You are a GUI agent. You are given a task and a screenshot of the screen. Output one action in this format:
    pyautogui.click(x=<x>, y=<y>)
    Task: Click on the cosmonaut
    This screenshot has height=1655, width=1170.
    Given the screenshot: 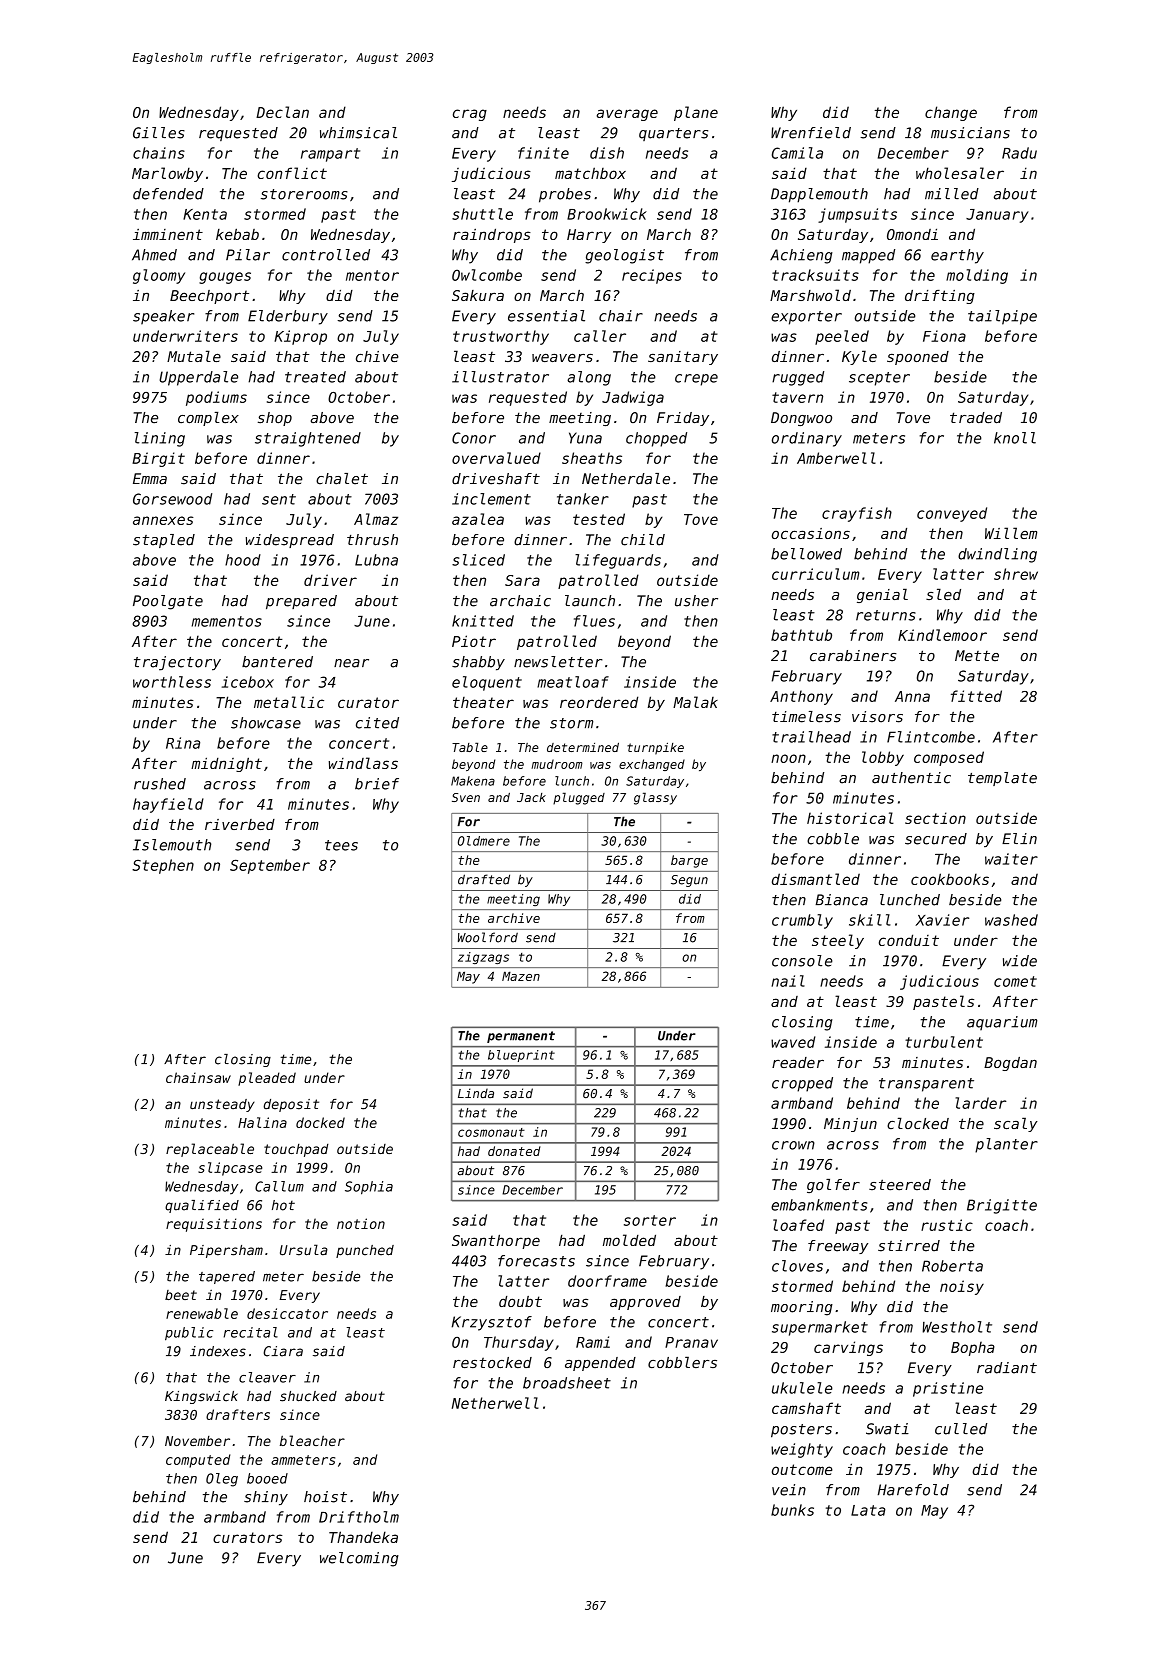 What is the action you would take?
    pyautogui.click(x=491, y=1132)
